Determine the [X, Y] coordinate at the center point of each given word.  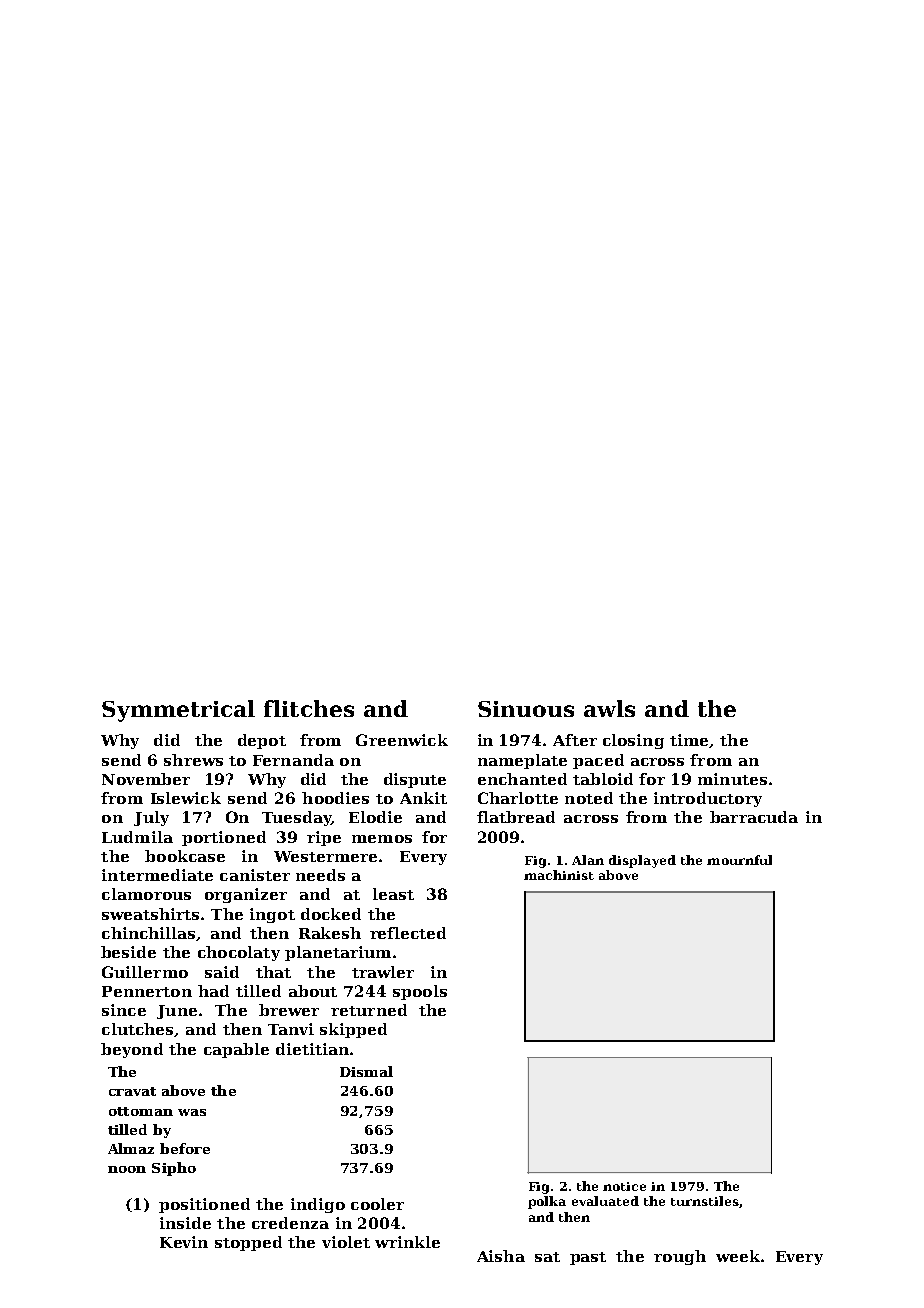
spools [420, 992]
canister [255, 875]
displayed [642, 861]
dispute [415, 780]
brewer [289, 1010]
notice [624, 1186]
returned [369, 1010]
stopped [248, 1243]
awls [609, 708]
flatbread [516, 817]
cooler [377, 1204]
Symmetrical [178, 711]
